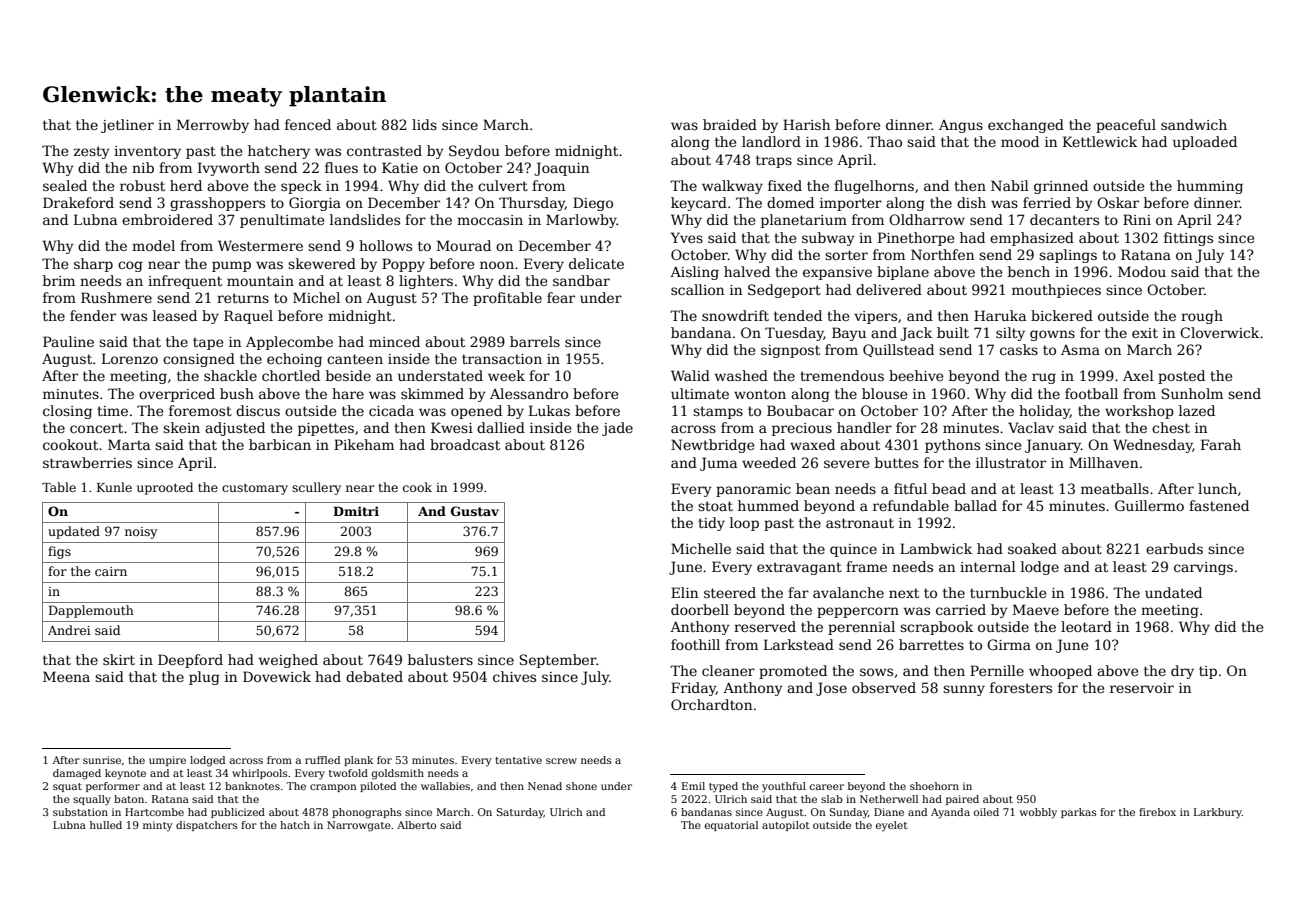 This image has width=1308, height=924. What do you see at coordinates (846, 464) in the image?
I see `severe` at bounding box center [846, 464].
